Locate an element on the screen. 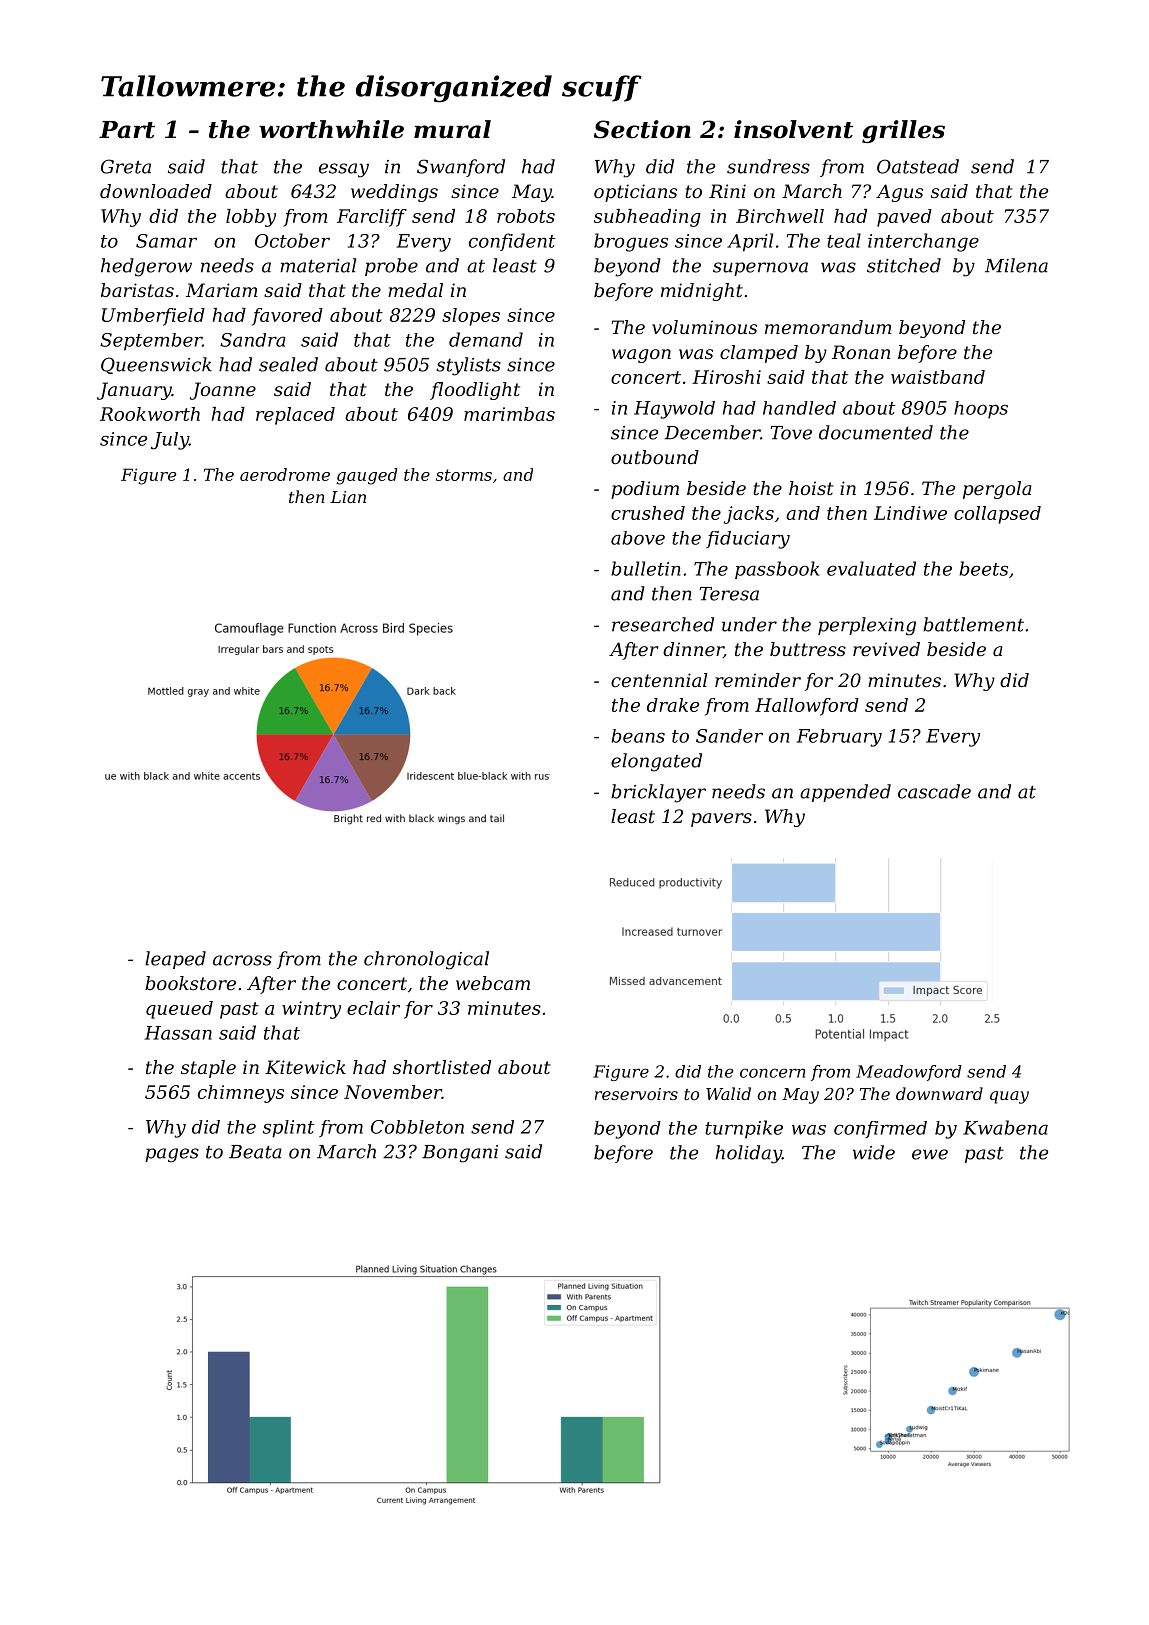 This screenshot has height=1625, width=1149. midnight is located at coordinates (702, 292).
